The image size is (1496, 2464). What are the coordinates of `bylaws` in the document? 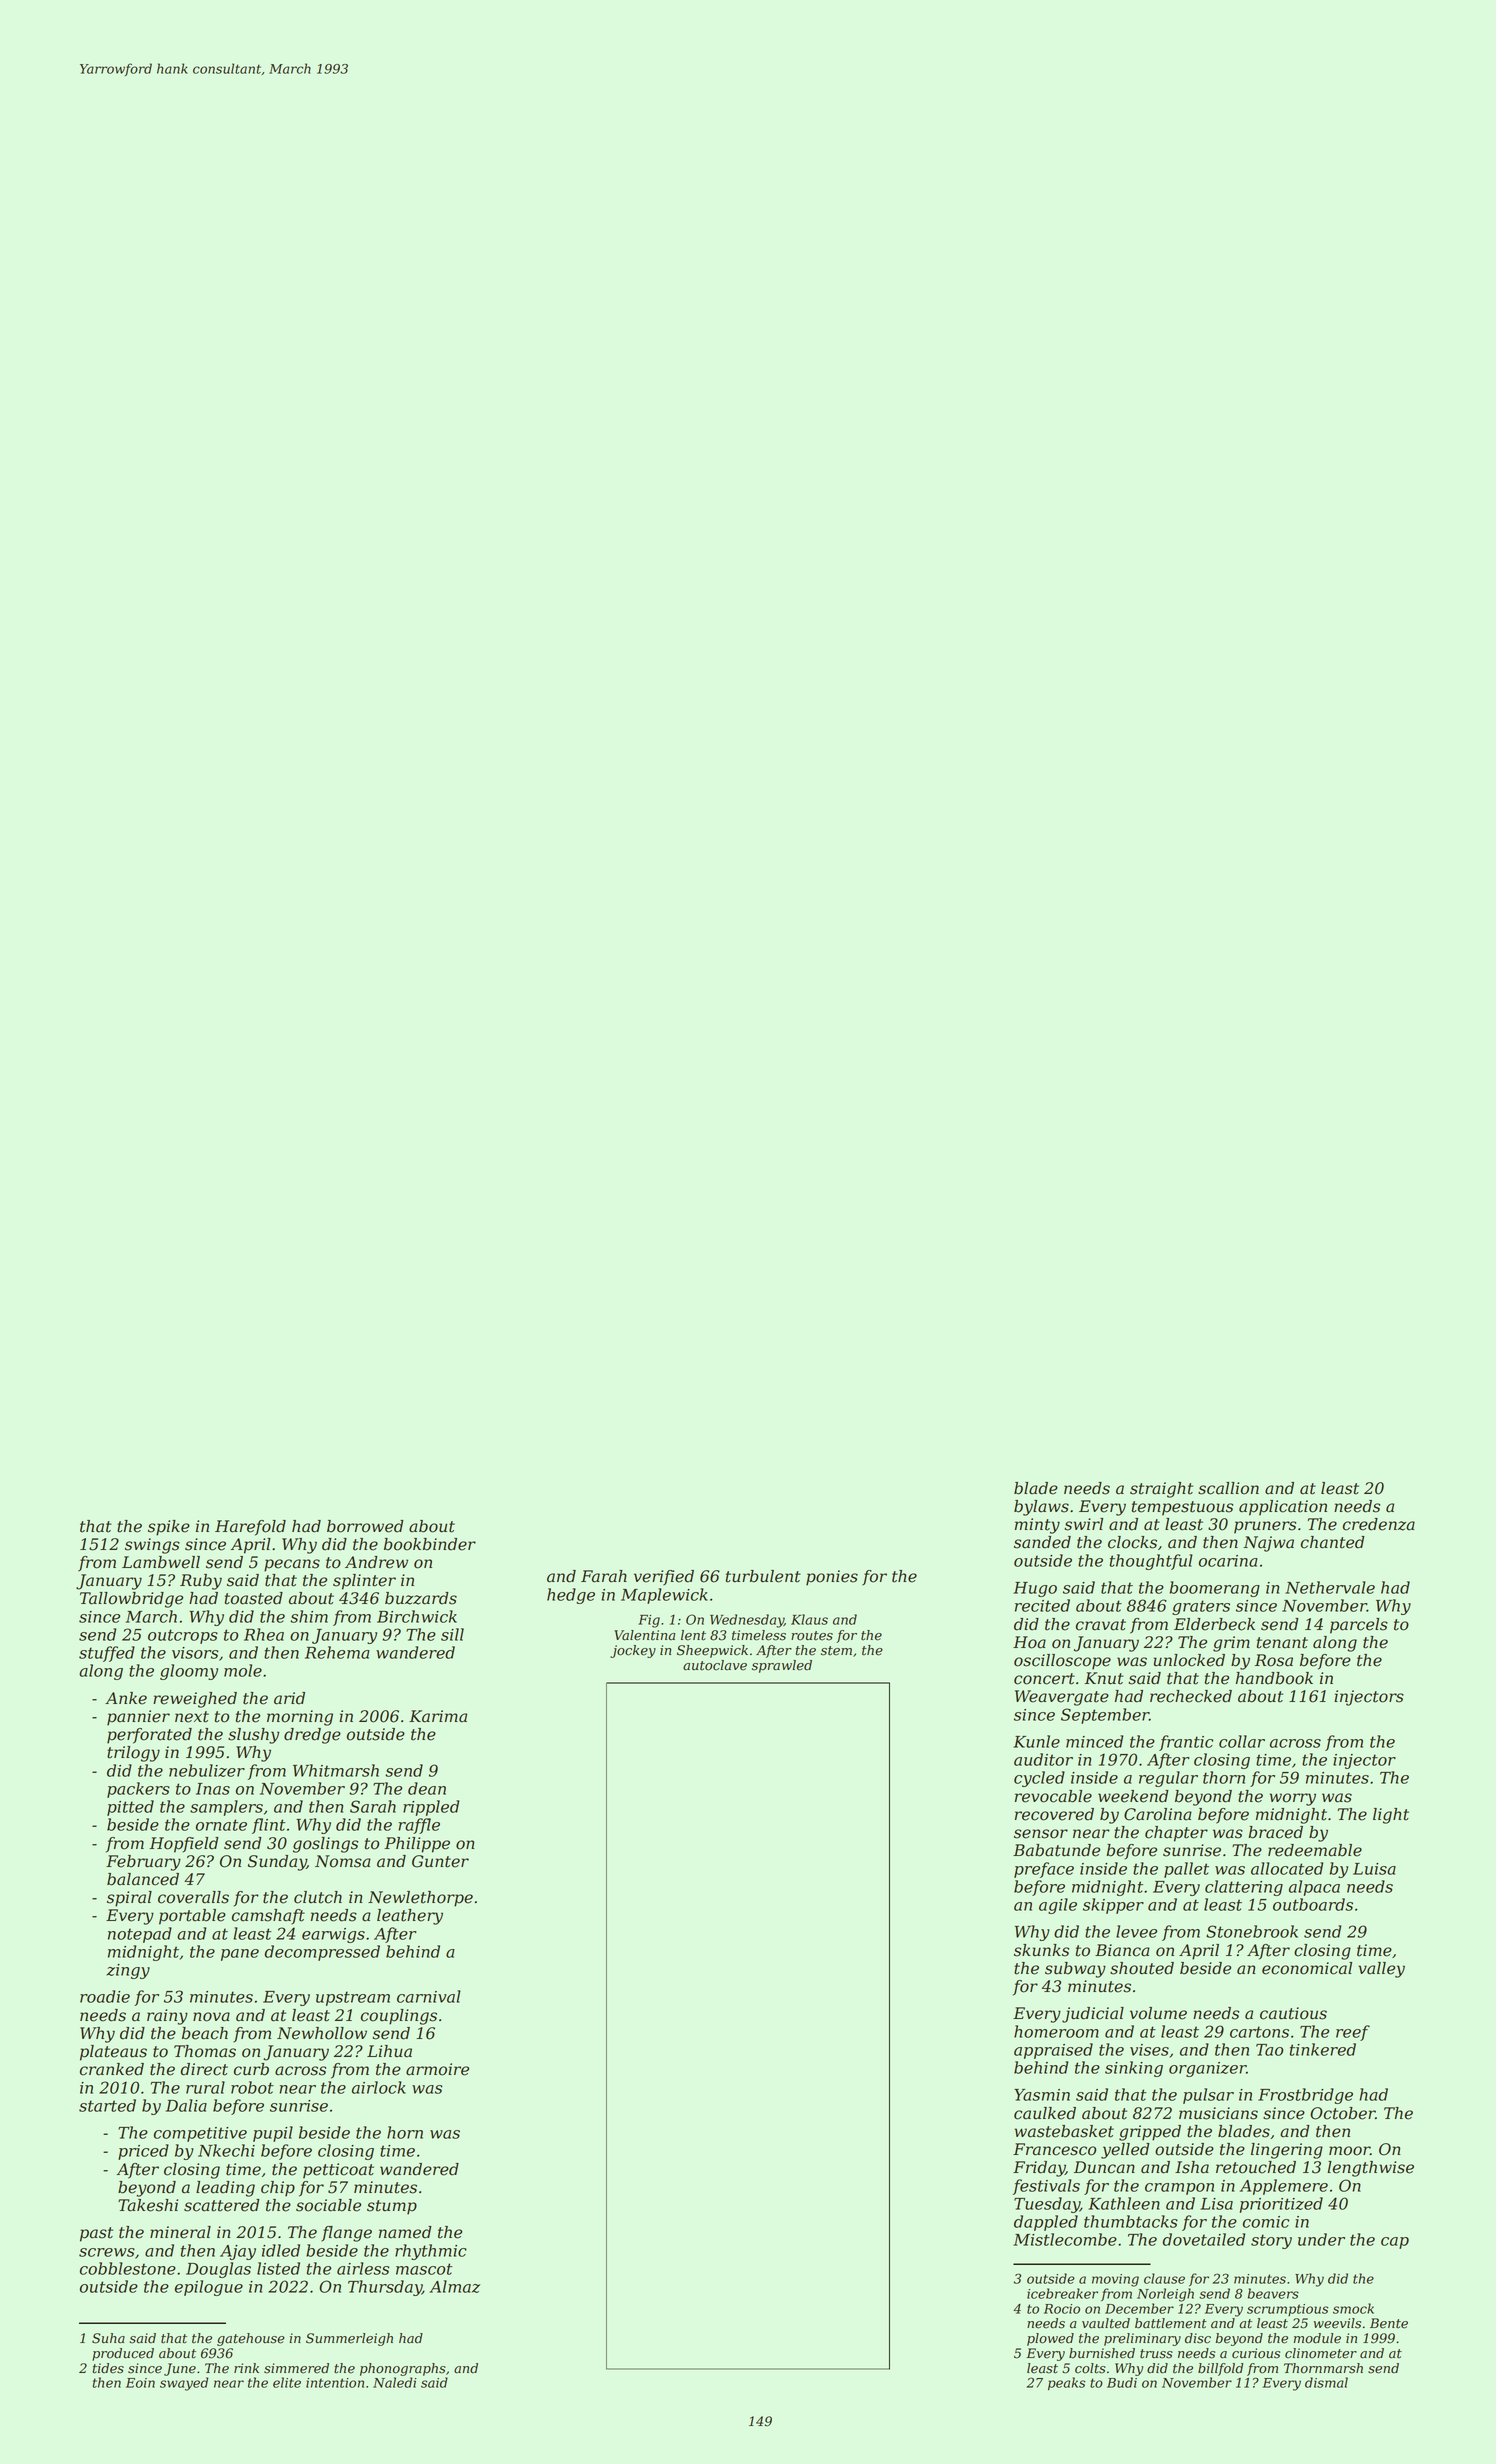 It's located at (1041, 1508).
